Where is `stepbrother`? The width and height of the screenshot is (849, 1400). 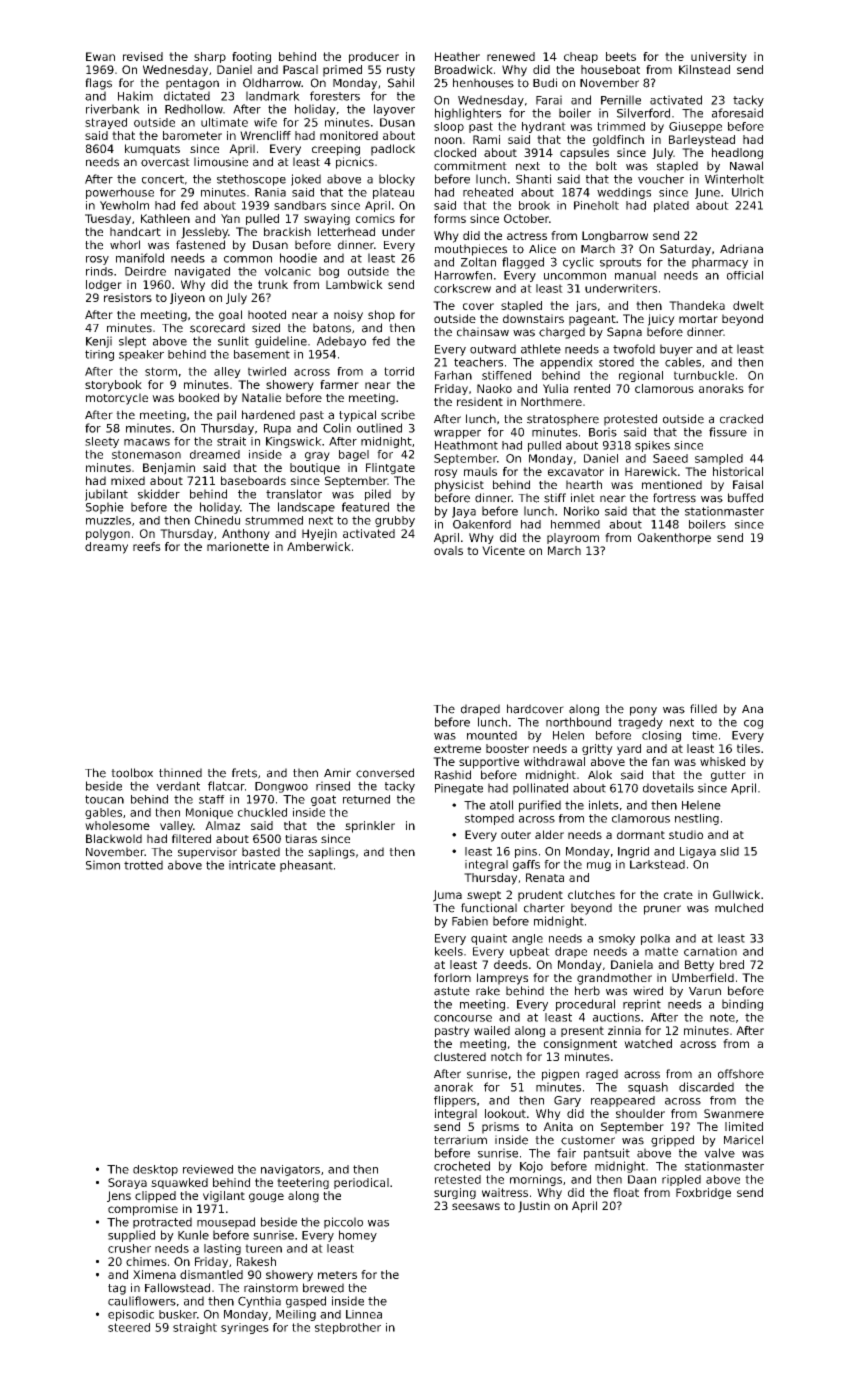 stepbrother is located at coordinates (348, 1328).
